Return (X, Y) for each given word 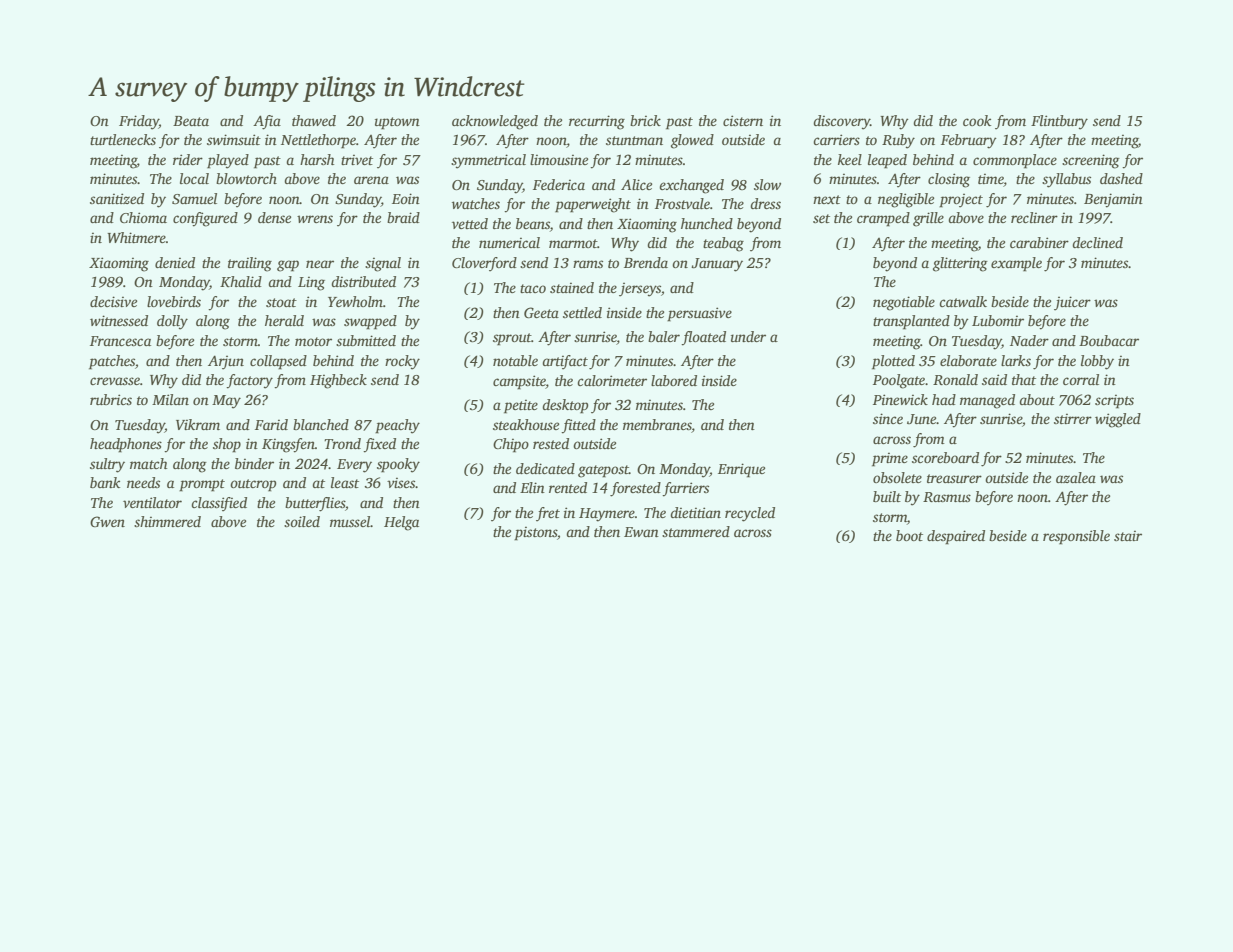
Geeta (541, 312)
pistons (535, 533)
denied (175, 262)
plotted (893, 362)
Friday (139, 122)
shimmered (167, 521)
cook (977, 120)
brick (645, 120)
